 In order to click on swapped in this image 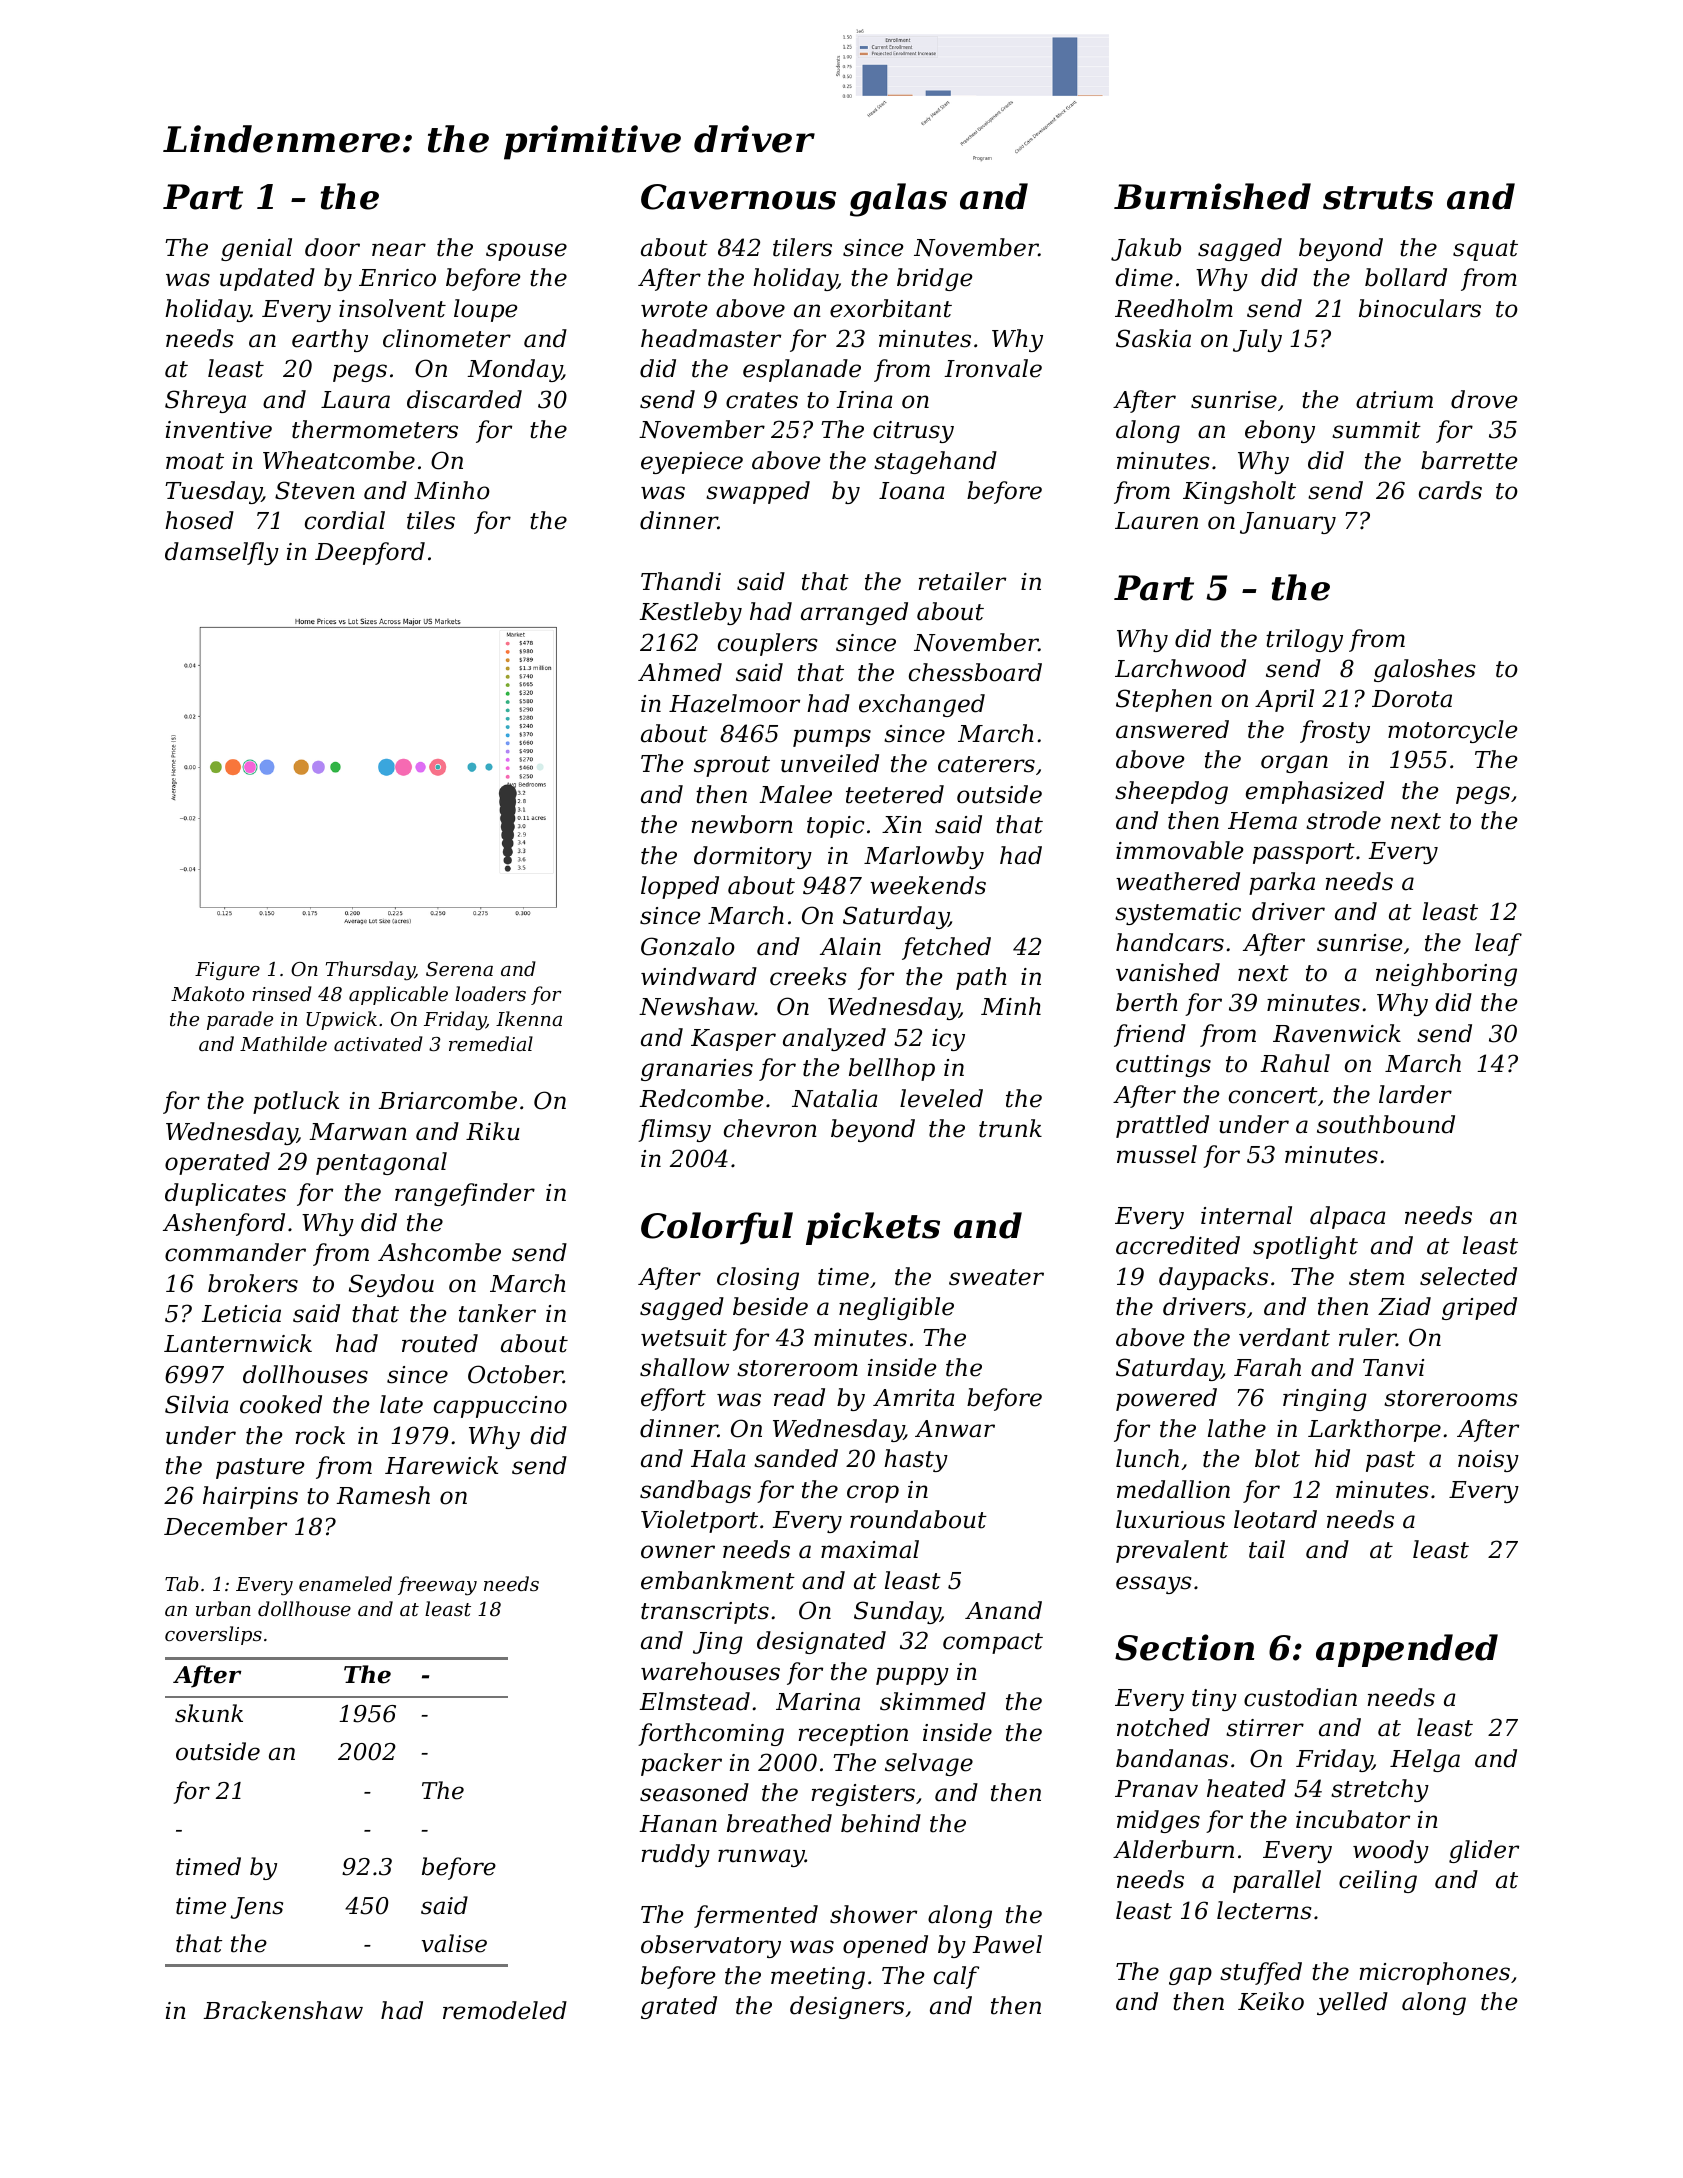, I will do `click(758, 492)`.
